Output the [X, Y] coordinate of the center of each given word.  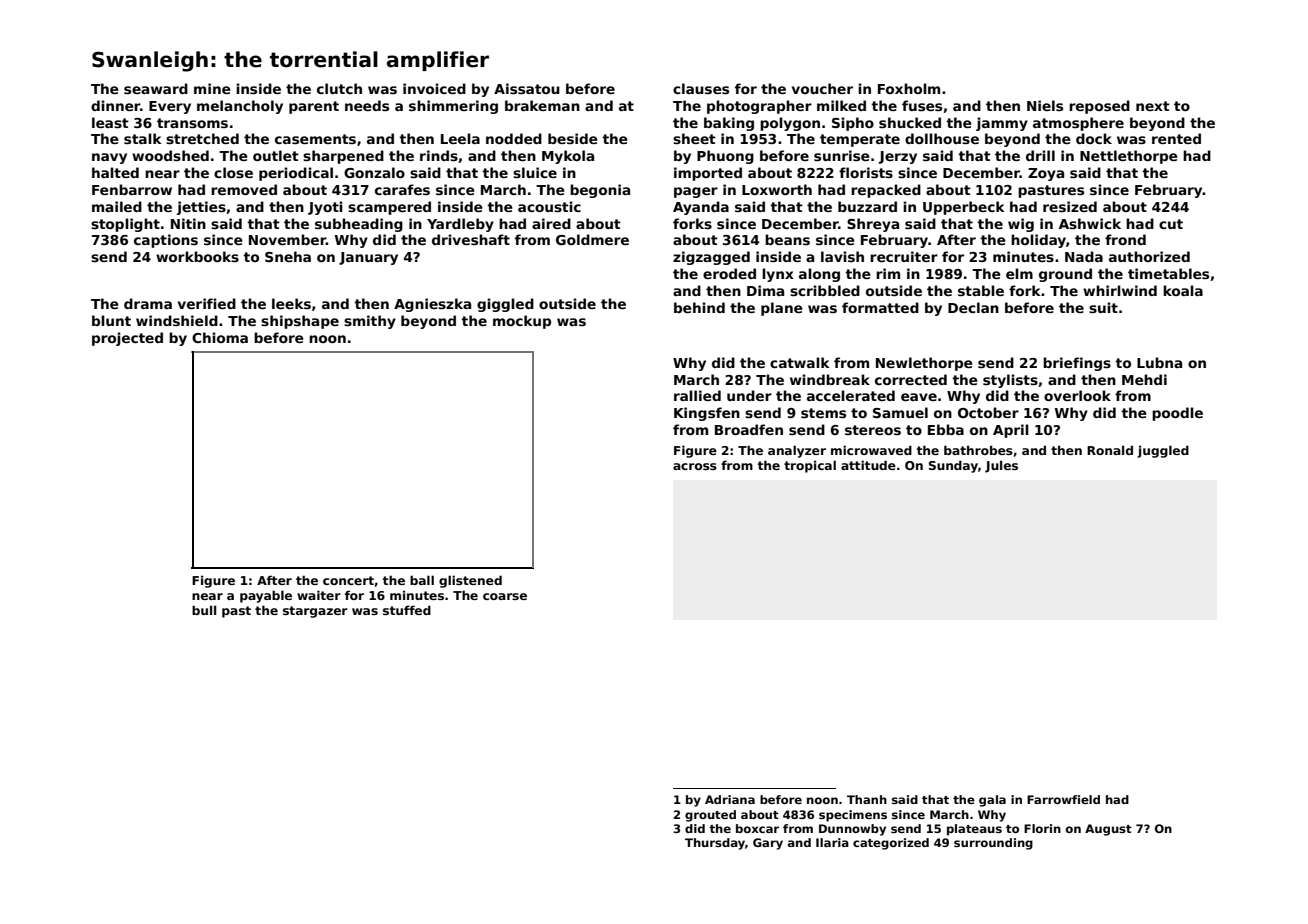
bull [204, 610]
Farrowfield [1063, 799]
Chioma [220, 337]
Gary [768, 844]
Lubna [1159, 362]
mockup [522, 322]
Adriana [730, 799]
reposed [1099, 107]
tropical [810, 466]
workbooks [197, 256]
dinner [115, 105]
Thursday [715, 844]
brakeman [542, 105]
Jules [1001, 466]
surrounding [993, 844]
